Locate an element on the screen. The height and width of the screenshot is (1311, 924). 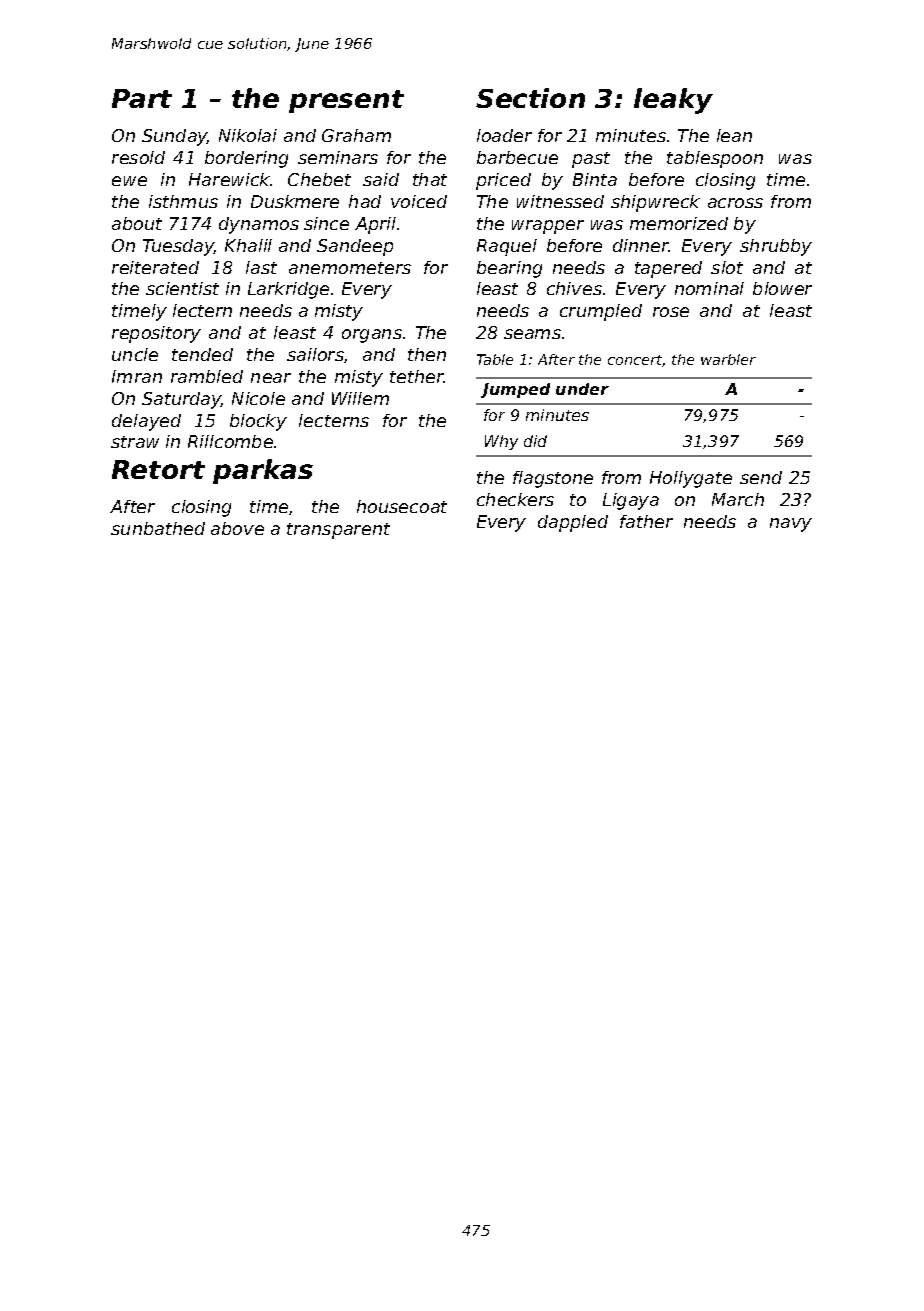
warbler is located at coordinates (728, 359).
